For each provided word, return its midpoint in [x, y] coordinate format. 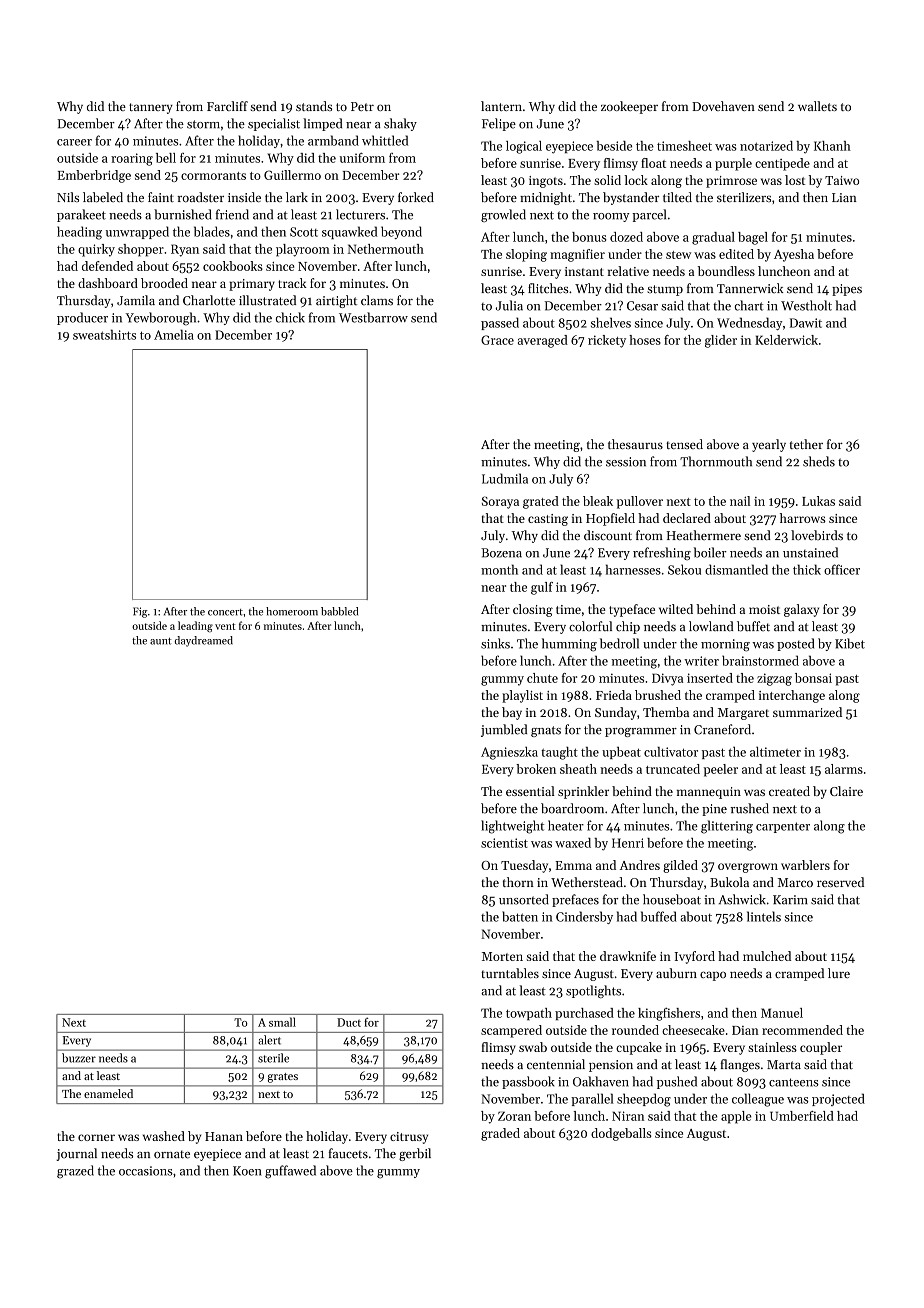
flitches [548, 288]
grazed [75, 1172]
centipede [782, 164]
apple [736, 1117]
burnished [183, 214]
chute [542, 678]
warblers [805, 865]
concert [225, 612]
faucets [348, 1153]
